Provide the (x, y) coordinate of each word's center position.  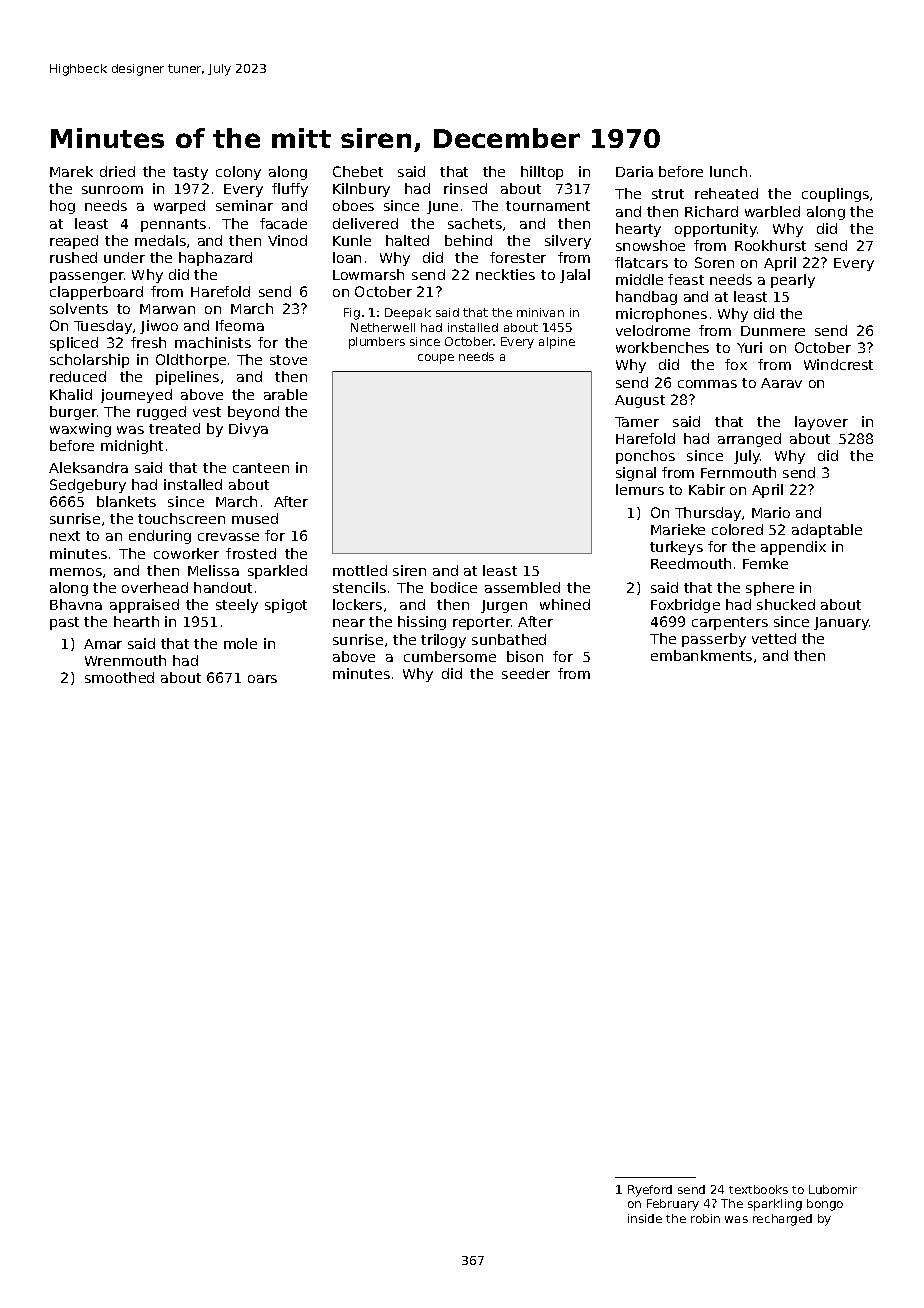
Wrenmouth (125, 660)
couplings (835, 195)
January (841, 623)
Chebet (358, 171)
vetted (774, 638)
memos (76, 572)
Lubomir (833, 1189)
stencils (359, 587)
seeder (526, 673)
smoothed (119, 677)
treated (174, 428)
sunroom (112, 190)
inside (645, 1218)
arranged (749, 440)
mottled (360, 570)
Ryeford (650, 1191)
